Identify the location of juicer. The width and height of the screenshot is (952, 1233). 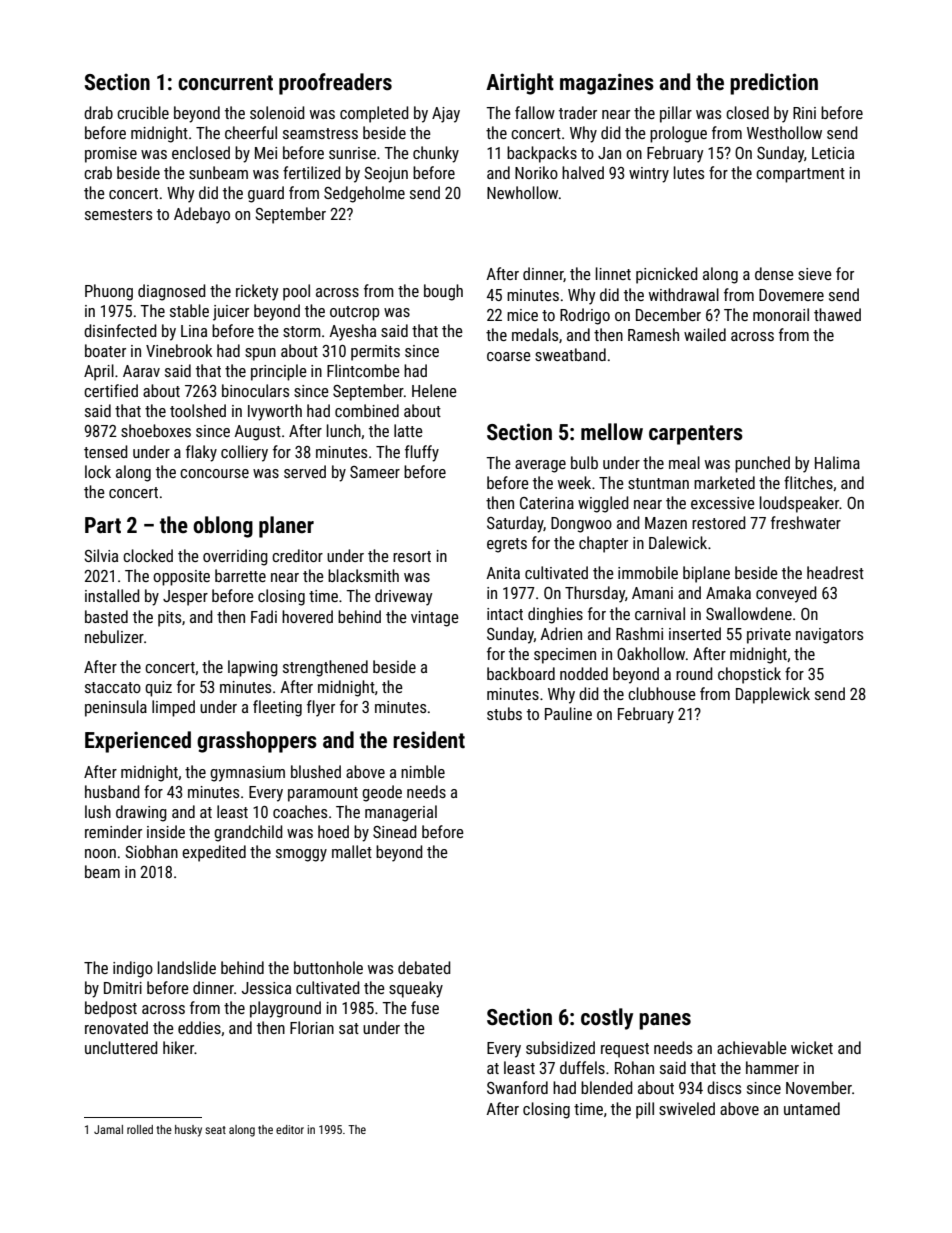
(231, 313).
